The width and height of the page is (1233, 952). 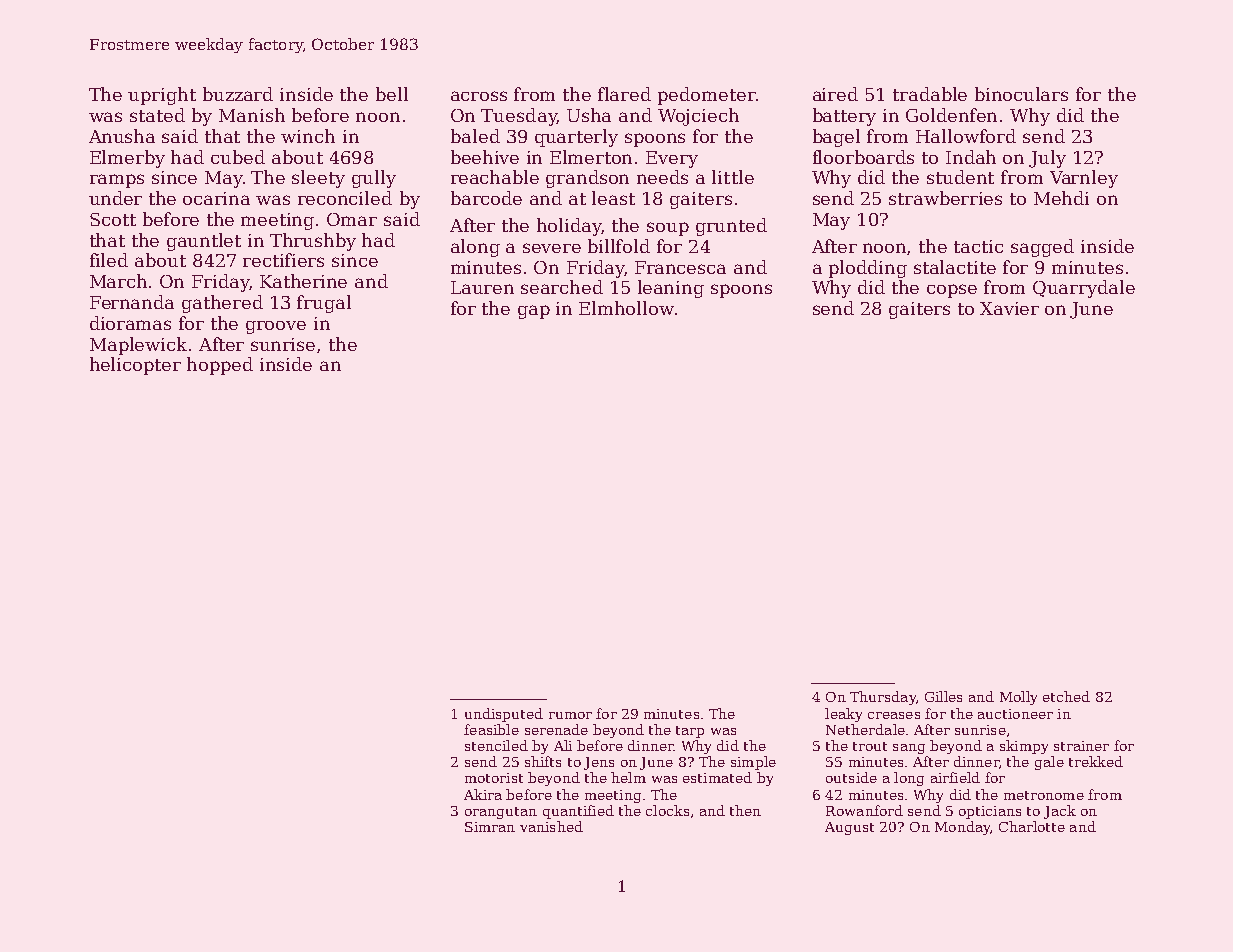 I want to click on strawberries, so click(x=945, y=198).
